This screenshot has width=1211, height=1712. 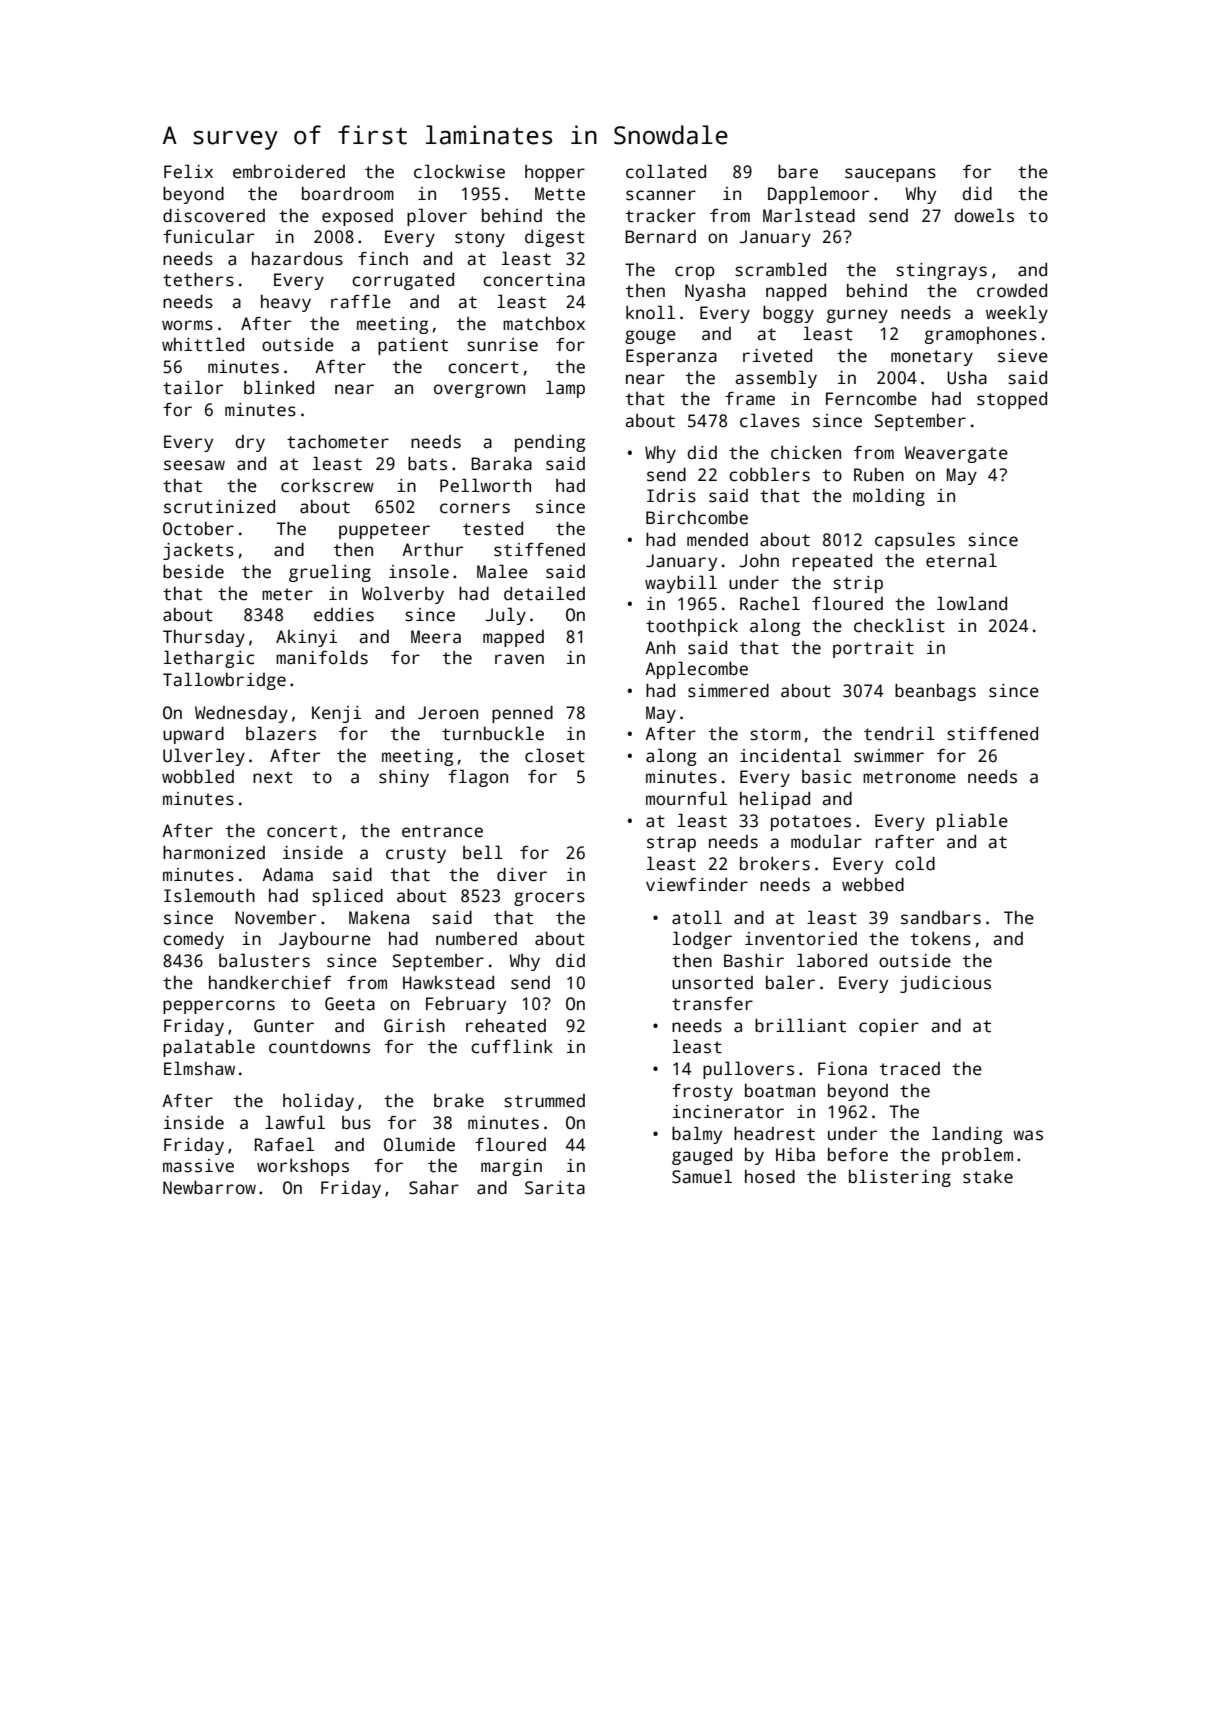 What do you see at coordinates (702, 1176) in the screenshot?
I see `Samuel` at bounding box center [702, 1176].
